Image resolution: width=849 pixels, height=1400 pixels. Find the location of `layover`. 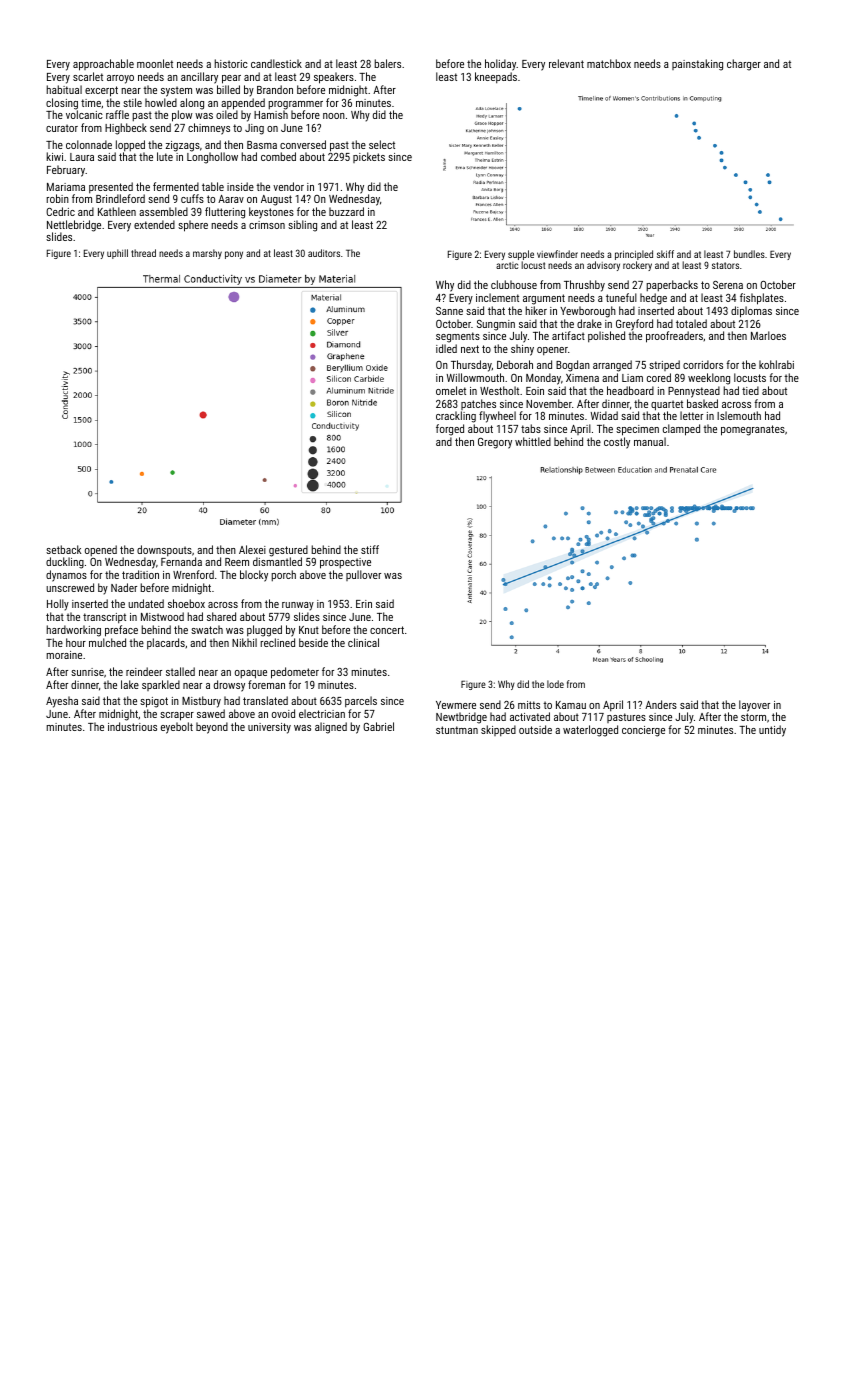

layover is located at coordinates (754, 706).
